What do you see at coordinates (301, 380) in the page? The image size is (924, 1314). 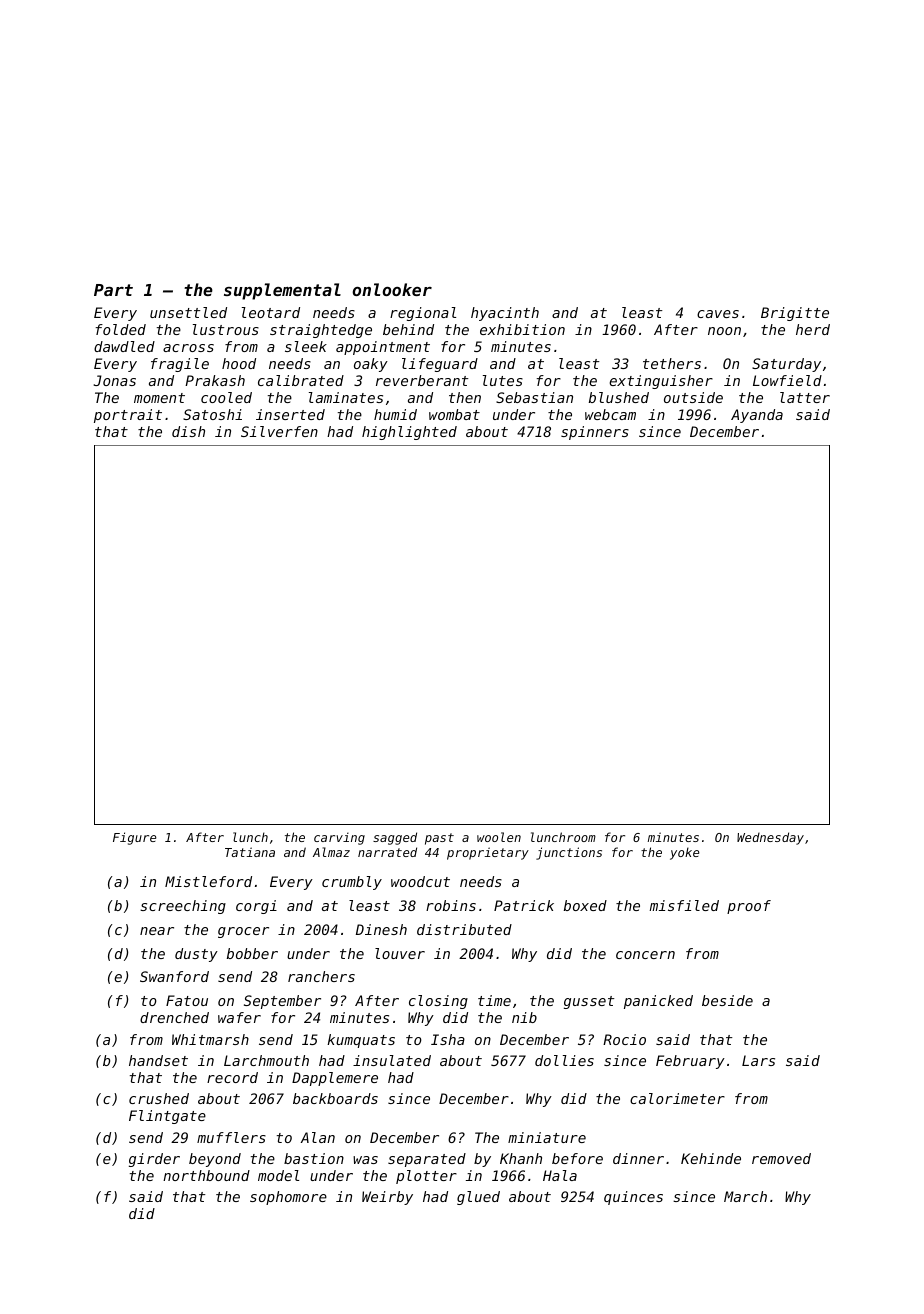 I see `calibrated` at bounding box center [301, 380].
